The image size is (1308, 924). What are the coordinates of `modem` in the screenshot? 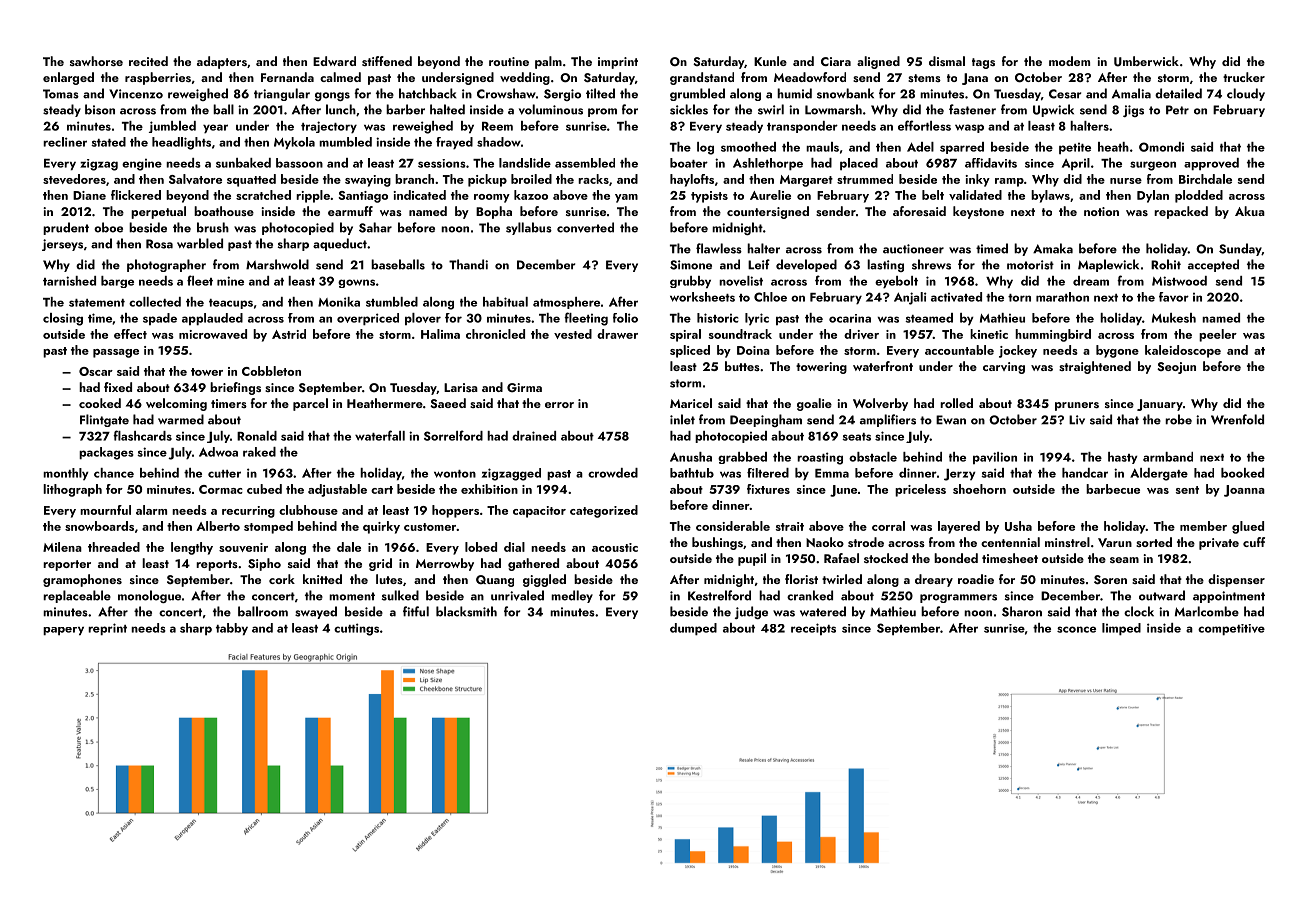 It's located at (1069, 61).
